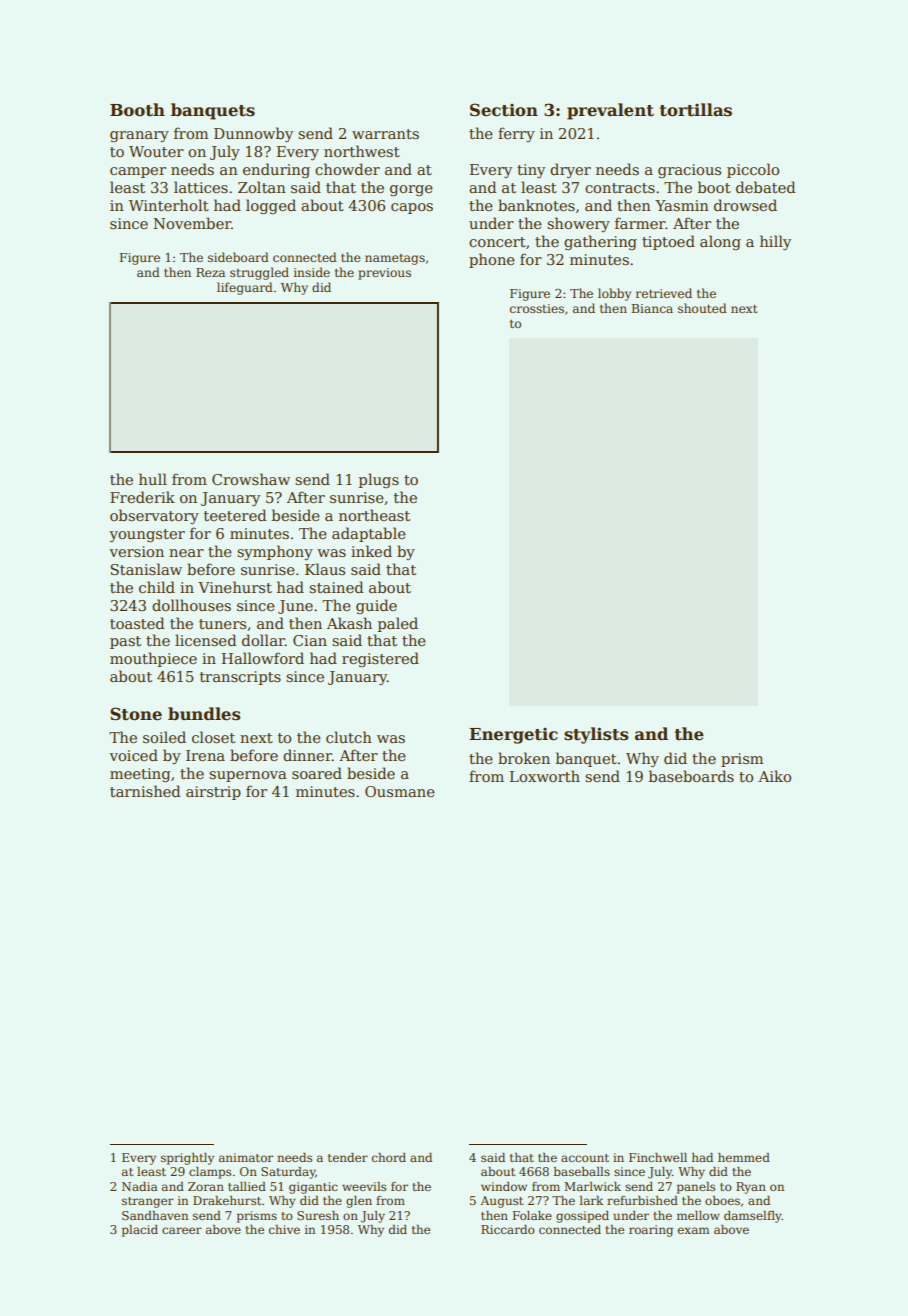 The image size is (908, 1316). Describe the element at coordinates (596, 735) in the page. I see `stylists` at that location.
